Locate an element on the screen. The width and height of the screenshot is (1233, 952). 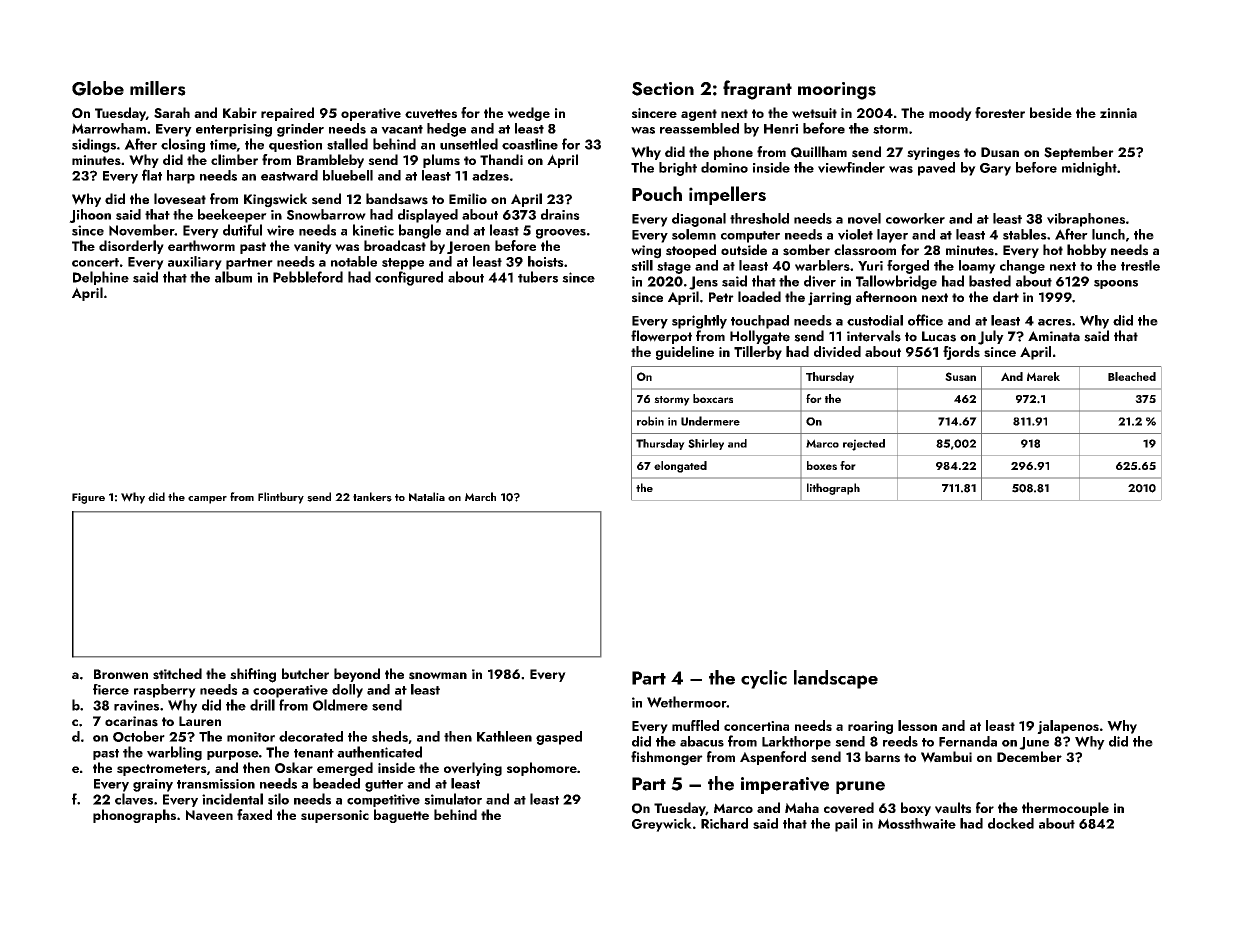
boxes is located at coordinates (822, 465).
